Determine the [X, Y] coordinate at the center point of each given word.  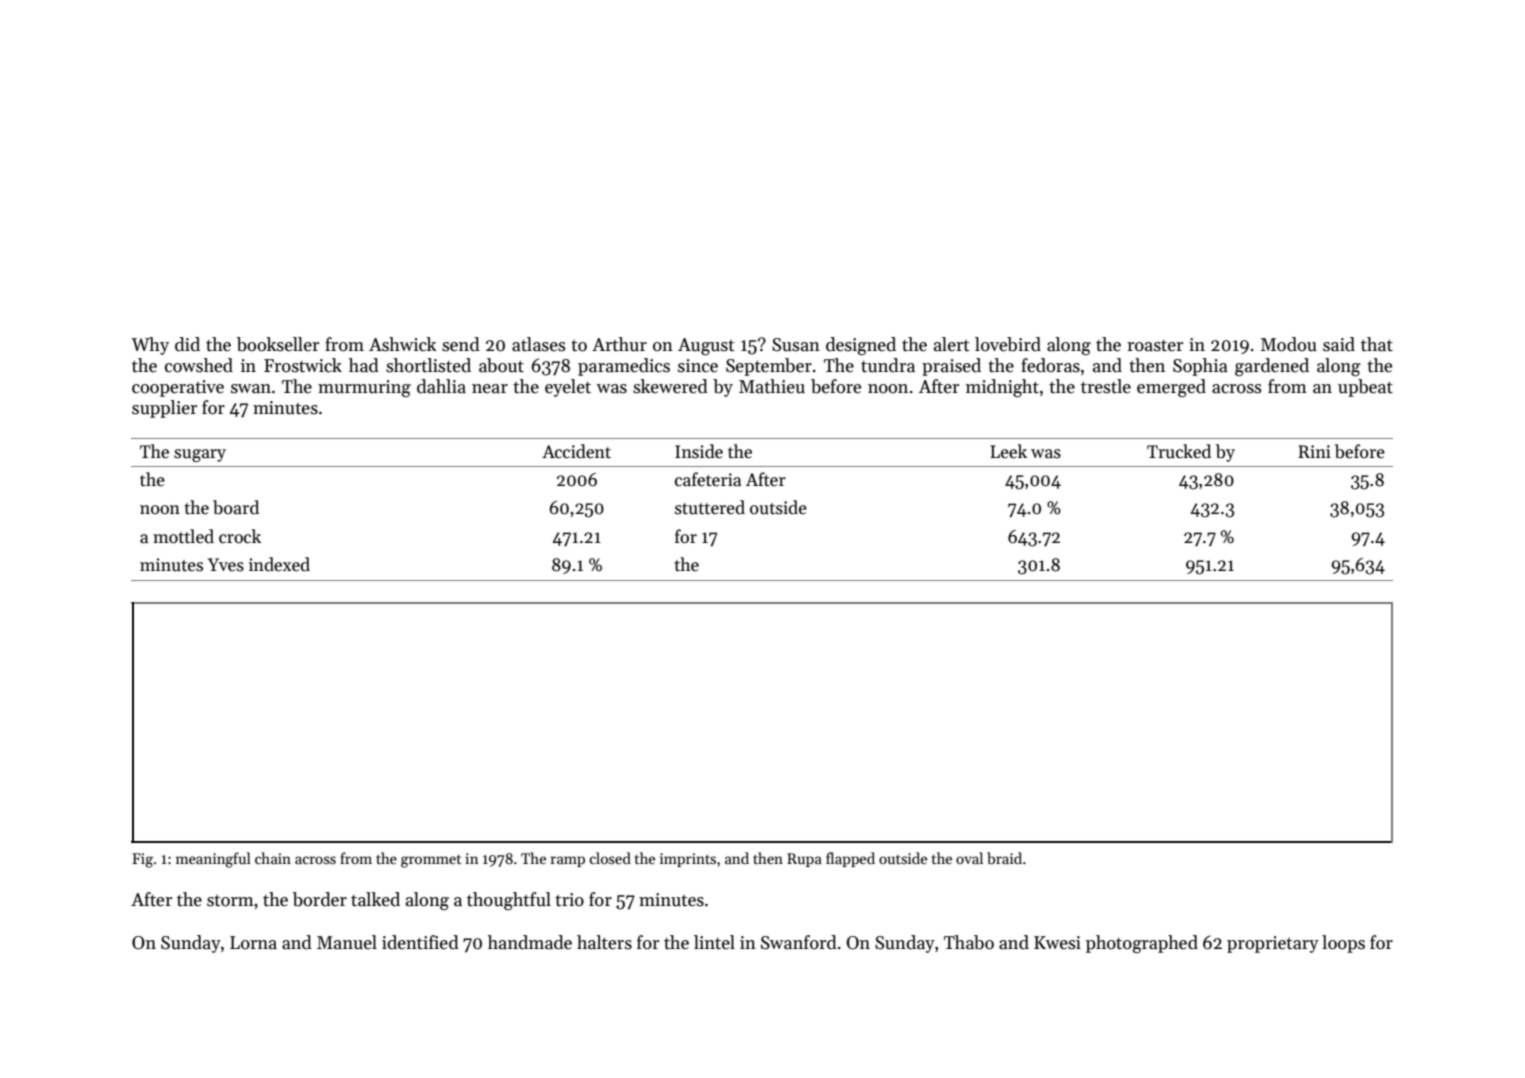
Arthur [619, 344]
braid [1004, 858]
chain [273, 858]
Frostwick [303, 365]
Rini [1314, 451]
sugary [200, 455]
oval [969, 858]
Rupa [804, 860]
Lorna [253, 943]
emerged [1171, 388]
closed [610, 858]
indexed [279, 564]
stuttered [710, 507]
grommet [431, 861]
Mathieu [772, 386]
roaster [1155, 346]
